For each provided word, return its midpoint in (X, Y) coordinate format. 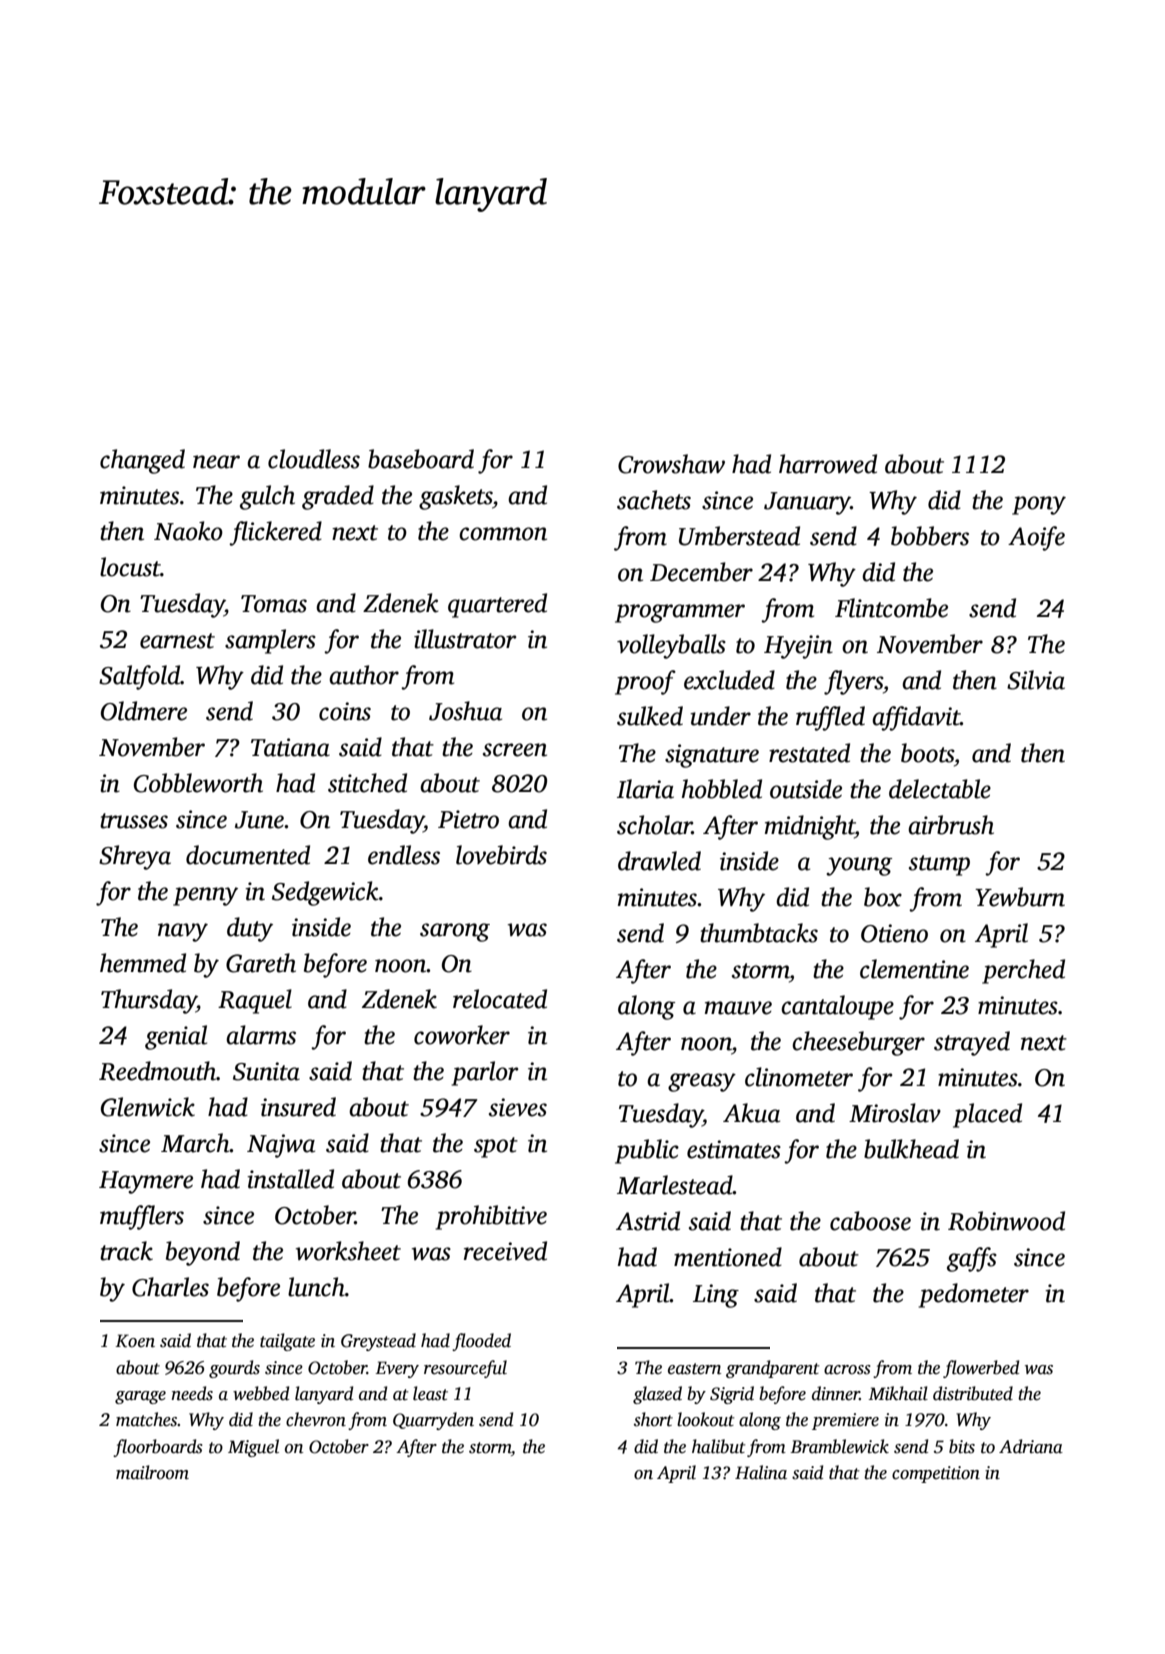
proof (645, 682)
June (259, 820)
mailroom (152, 1472)
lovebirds (501, 855)
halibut (718, 1446)
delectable (940, 789)
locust (130, 567)
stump (939, 865)
